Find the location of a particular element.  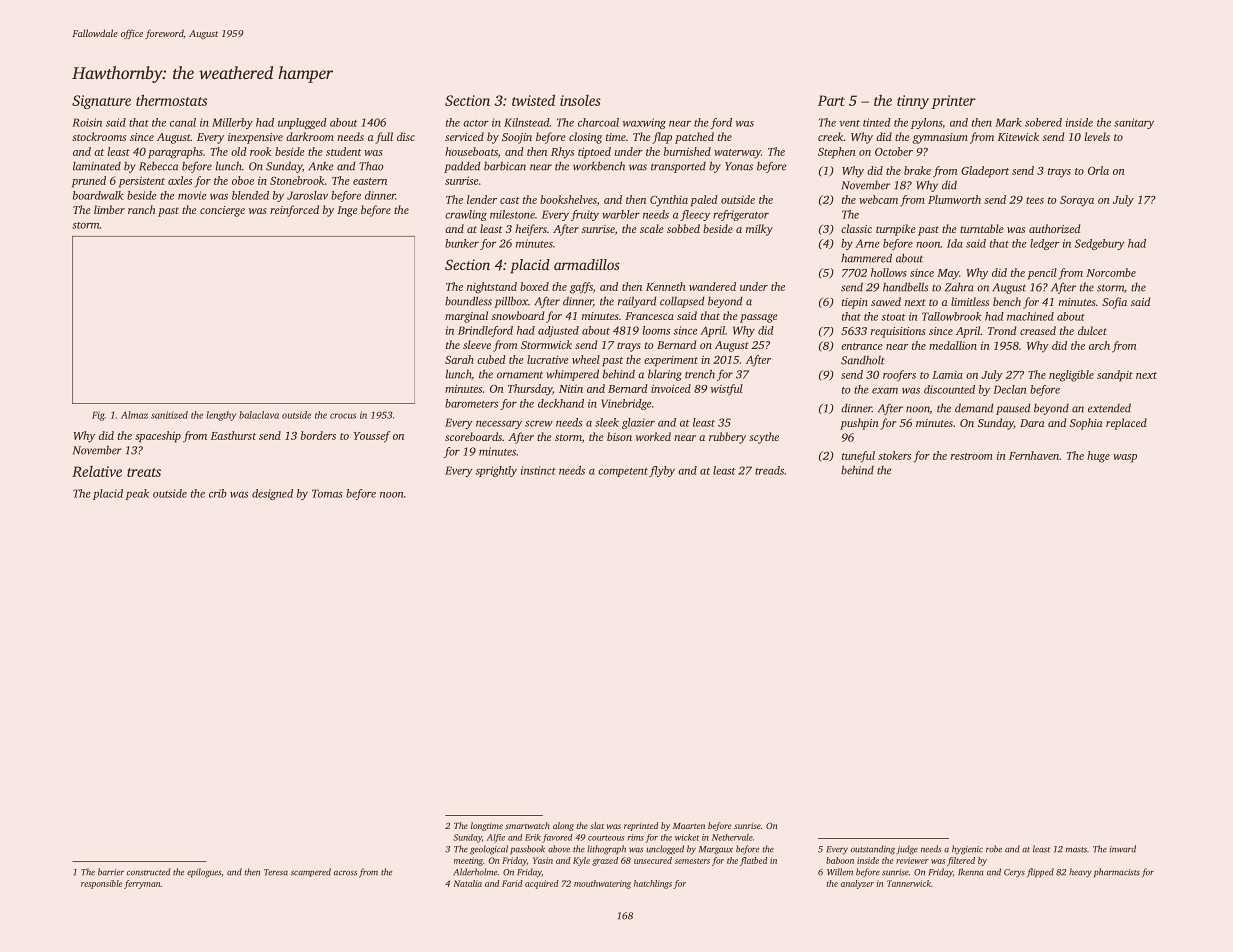

reprinted is located at coordinates (641, 826).
